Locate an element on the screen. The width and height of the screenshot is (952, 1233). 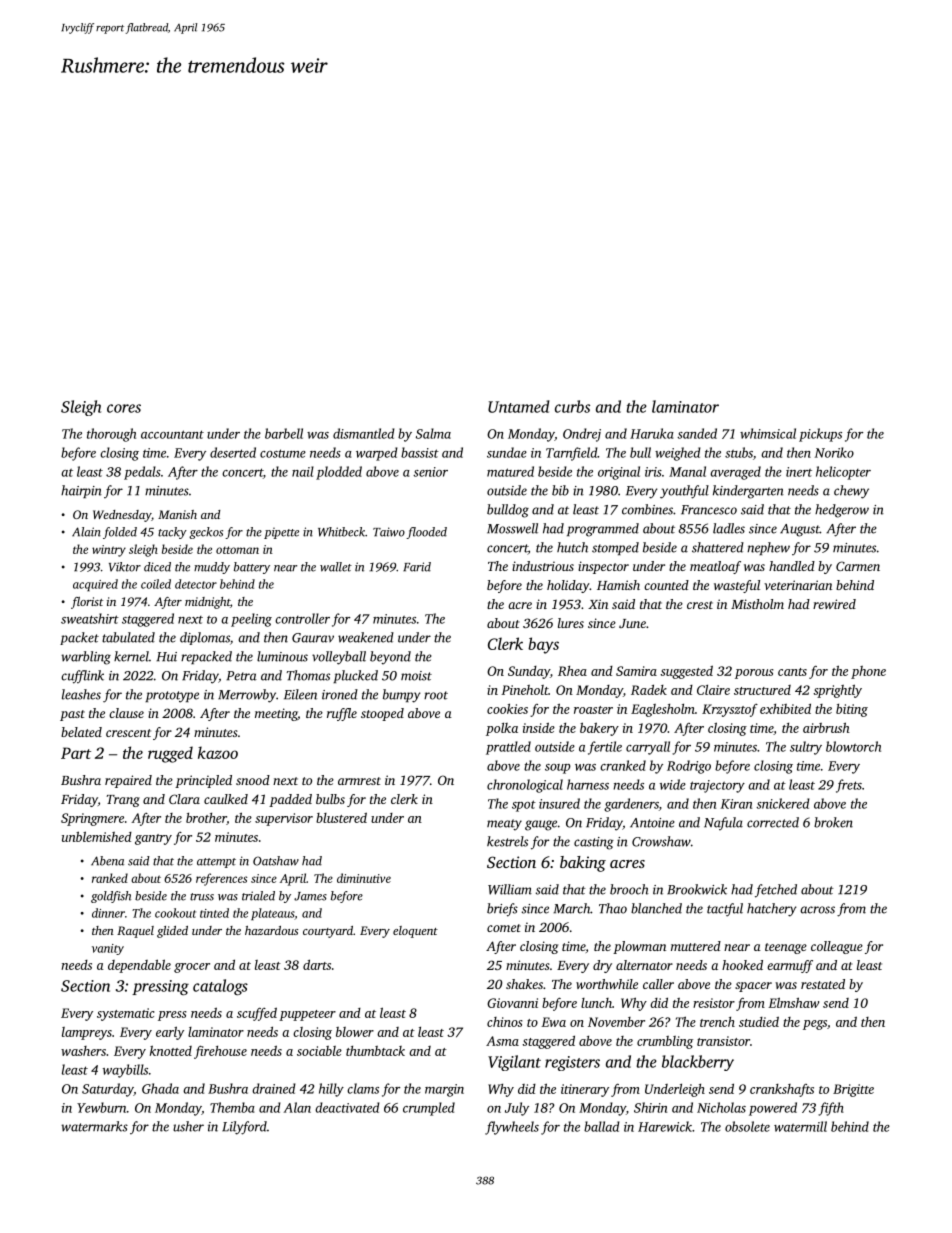
Lilyford is located at coordinates (244, 1128).
